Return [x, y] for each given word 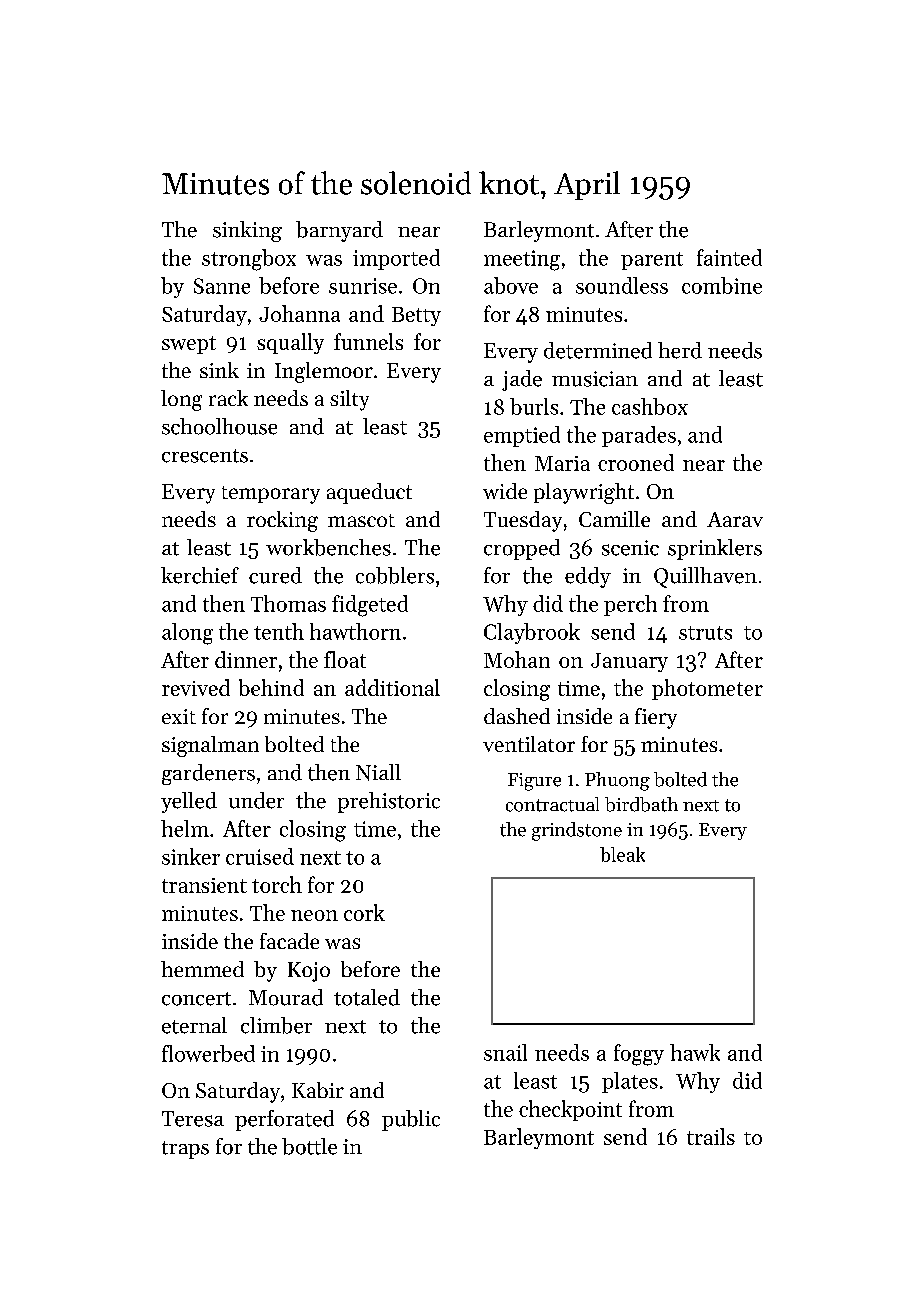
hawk [695, 1052]
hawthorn [355, 631]
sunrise [363, 286]
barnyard [339, 231]
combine [722, 285]
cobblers [395, 575]
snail [505, 1052]
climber [276, 1025]
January [629, 662]
